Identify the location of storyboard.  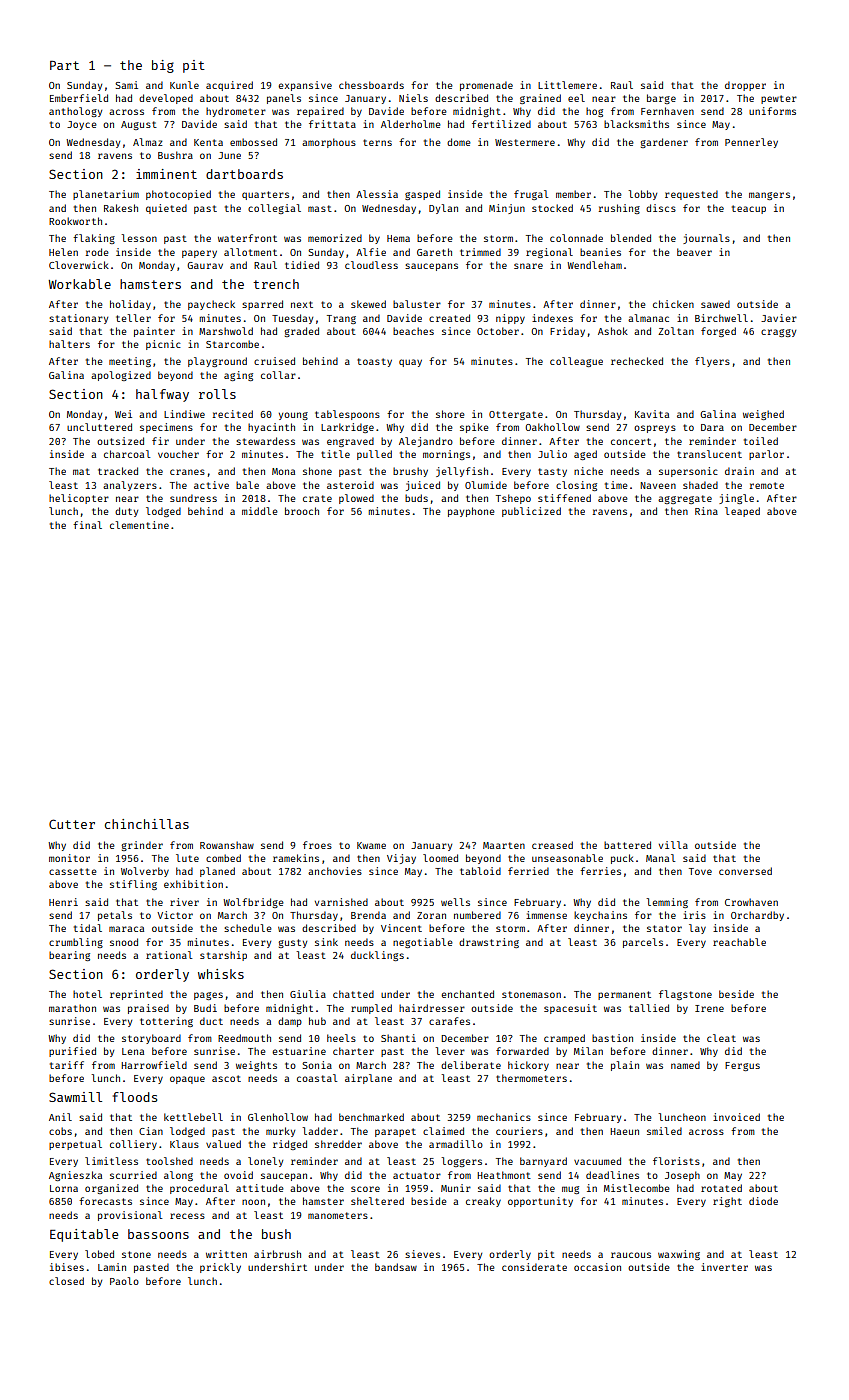
(151, 1039).
